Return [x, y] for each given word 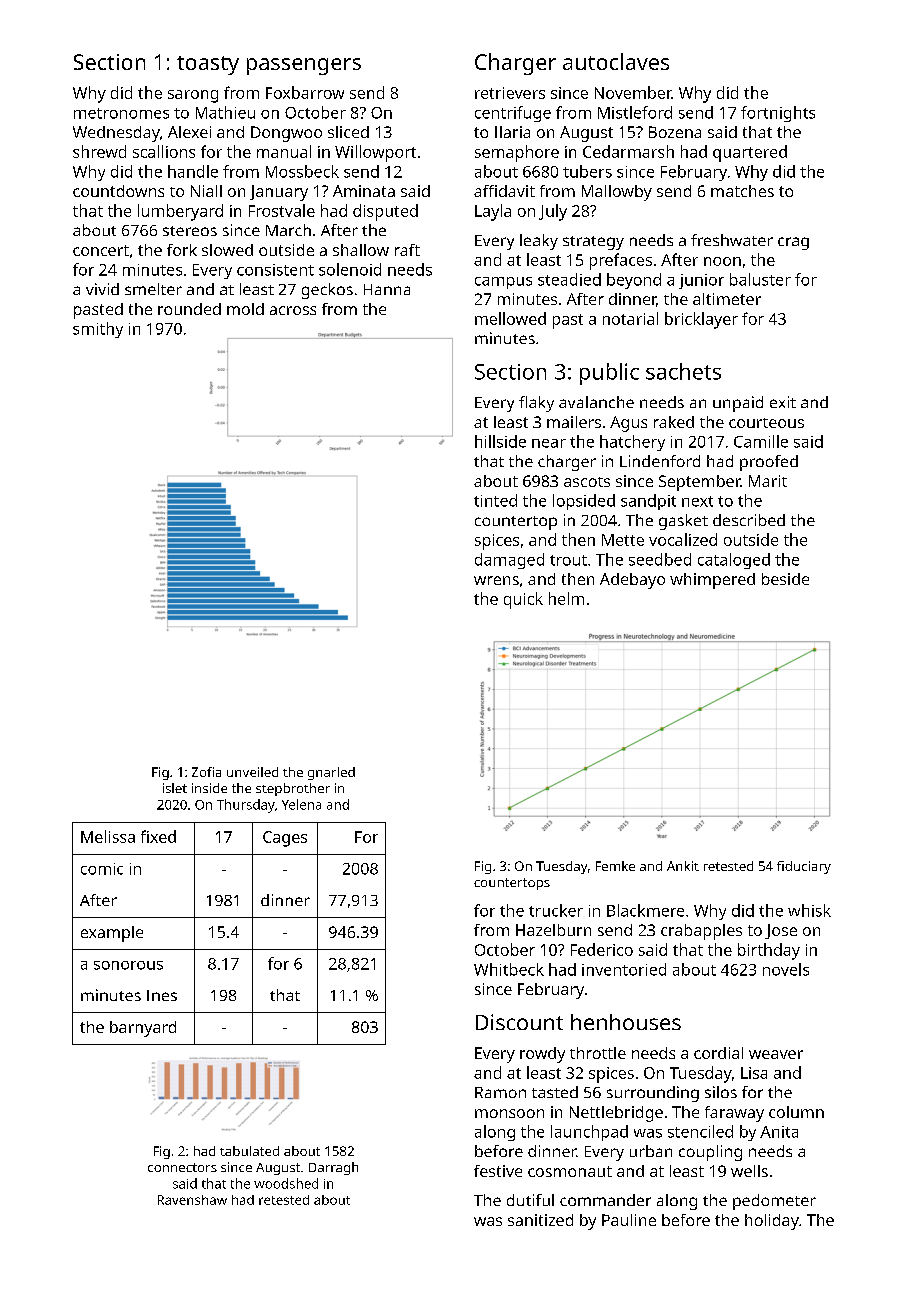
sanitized [540, 1220]
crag [793, 243]
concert [101, 250]
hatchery [632, 443]
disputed [385, 212]
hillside [500, 441]
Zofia [206, 772]
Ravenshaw [192, 1200]
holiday [772, 1222]
